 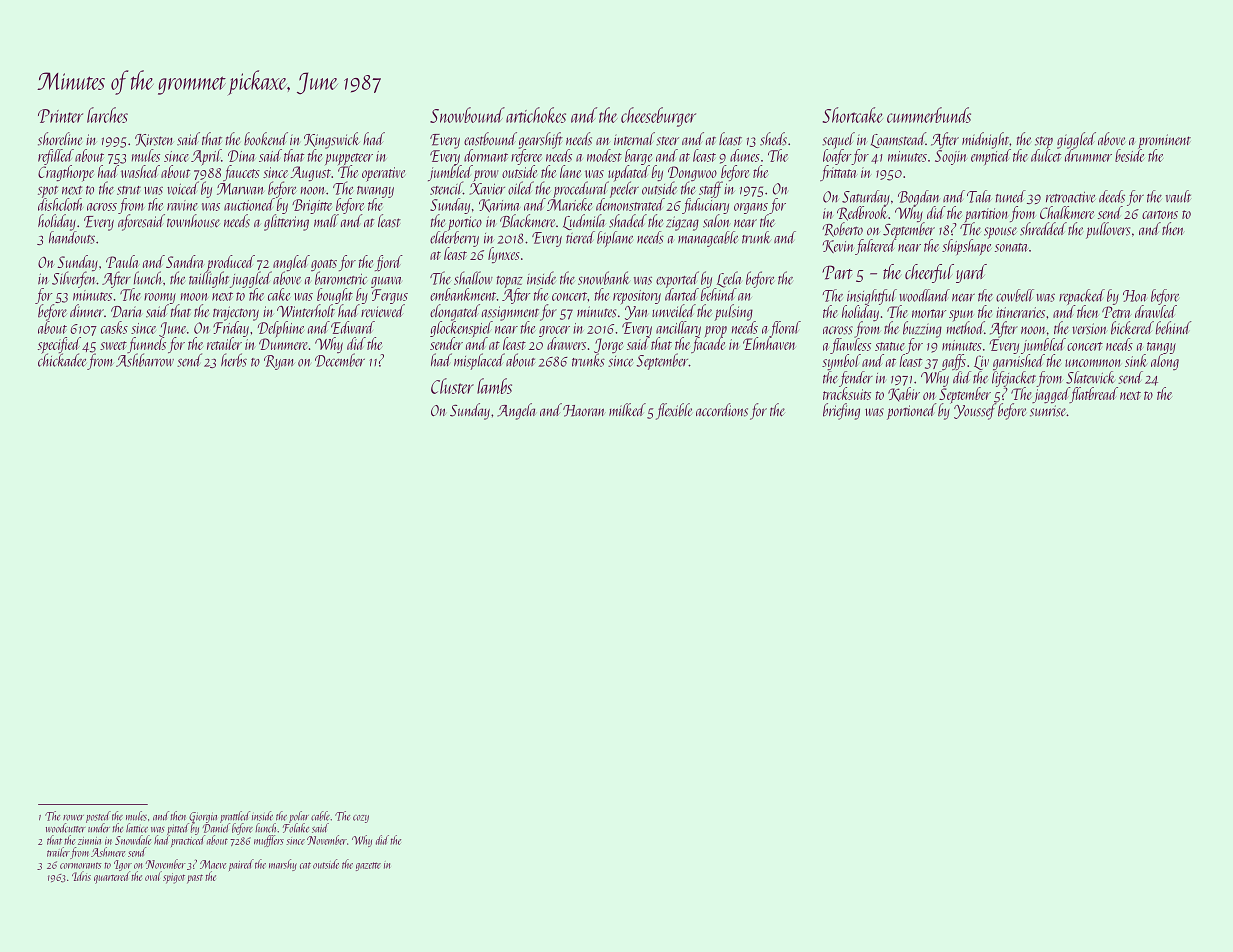 What do you see at coordinates (383, 174) in the document?
I see `operative` at bounding box center [383, 174].
